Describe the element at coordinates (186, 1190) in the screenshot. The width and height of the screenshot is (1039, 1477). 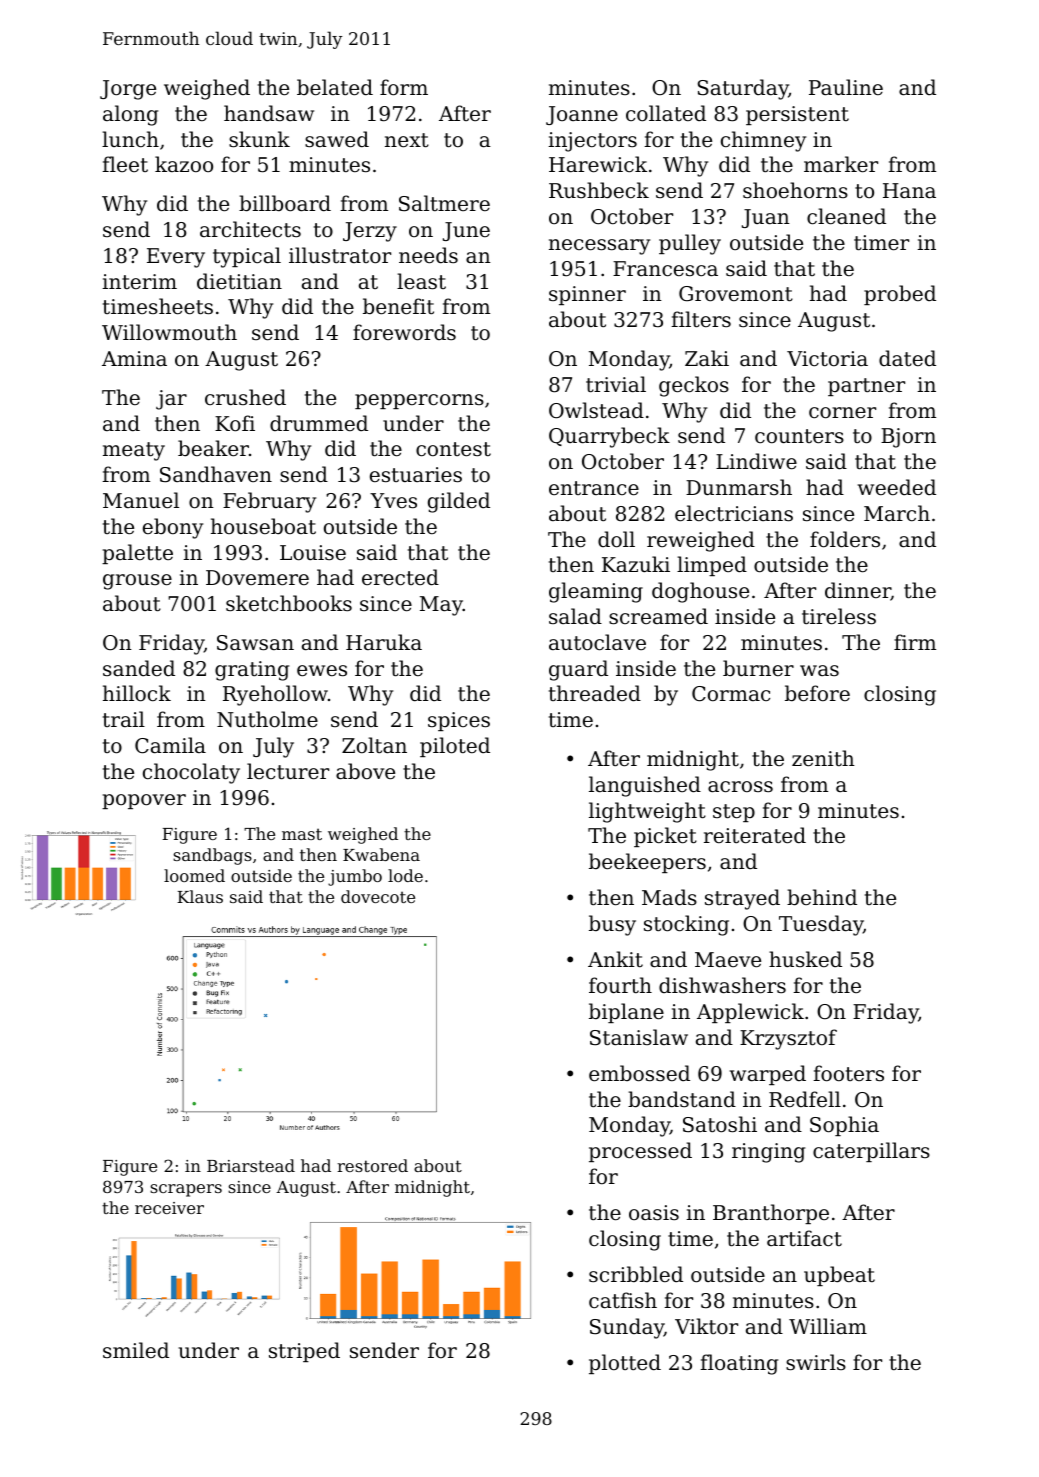
I see `scrapers` at that location.
